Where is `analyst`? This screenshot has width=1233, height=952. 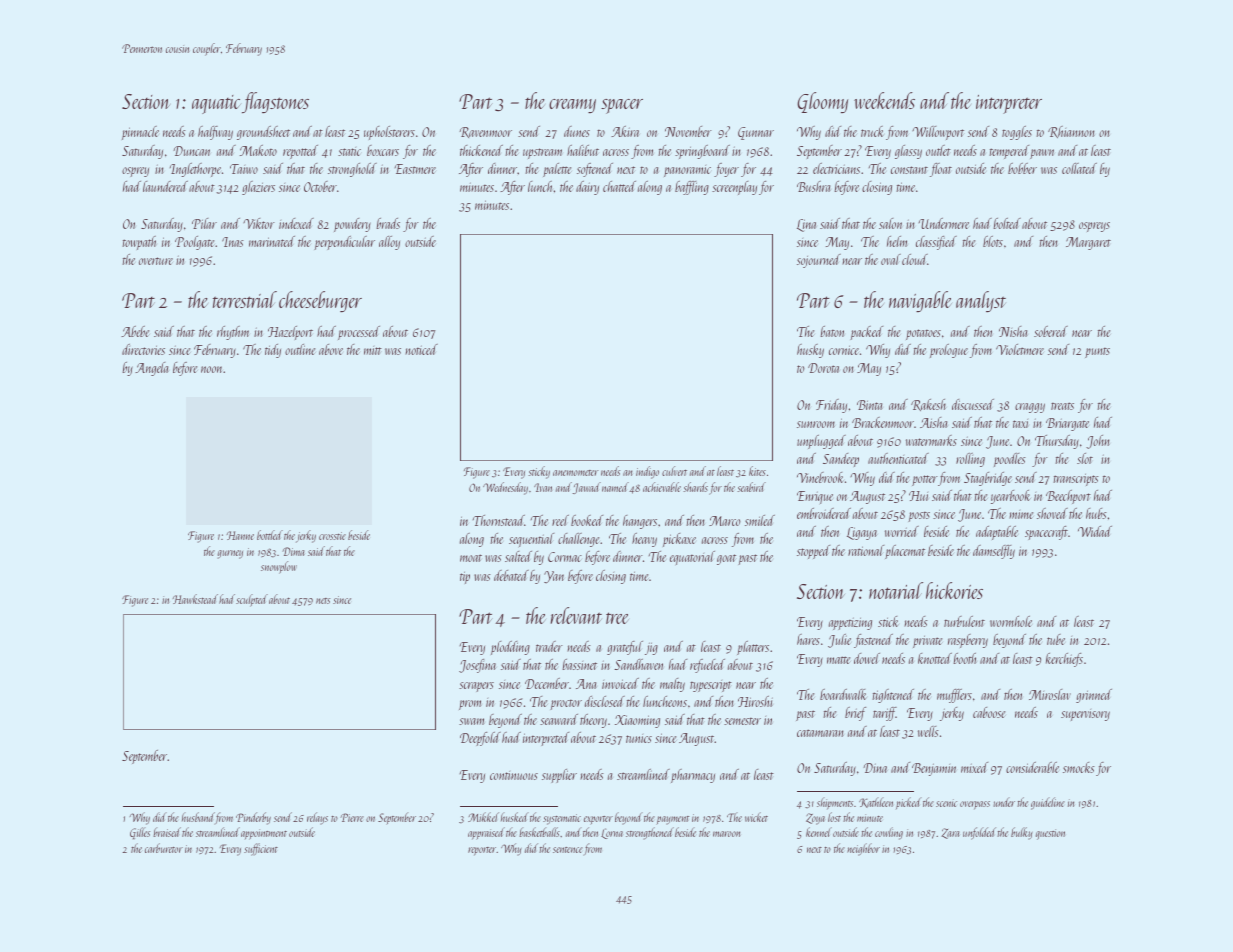 analyst is located at coordinates (981, 301).
